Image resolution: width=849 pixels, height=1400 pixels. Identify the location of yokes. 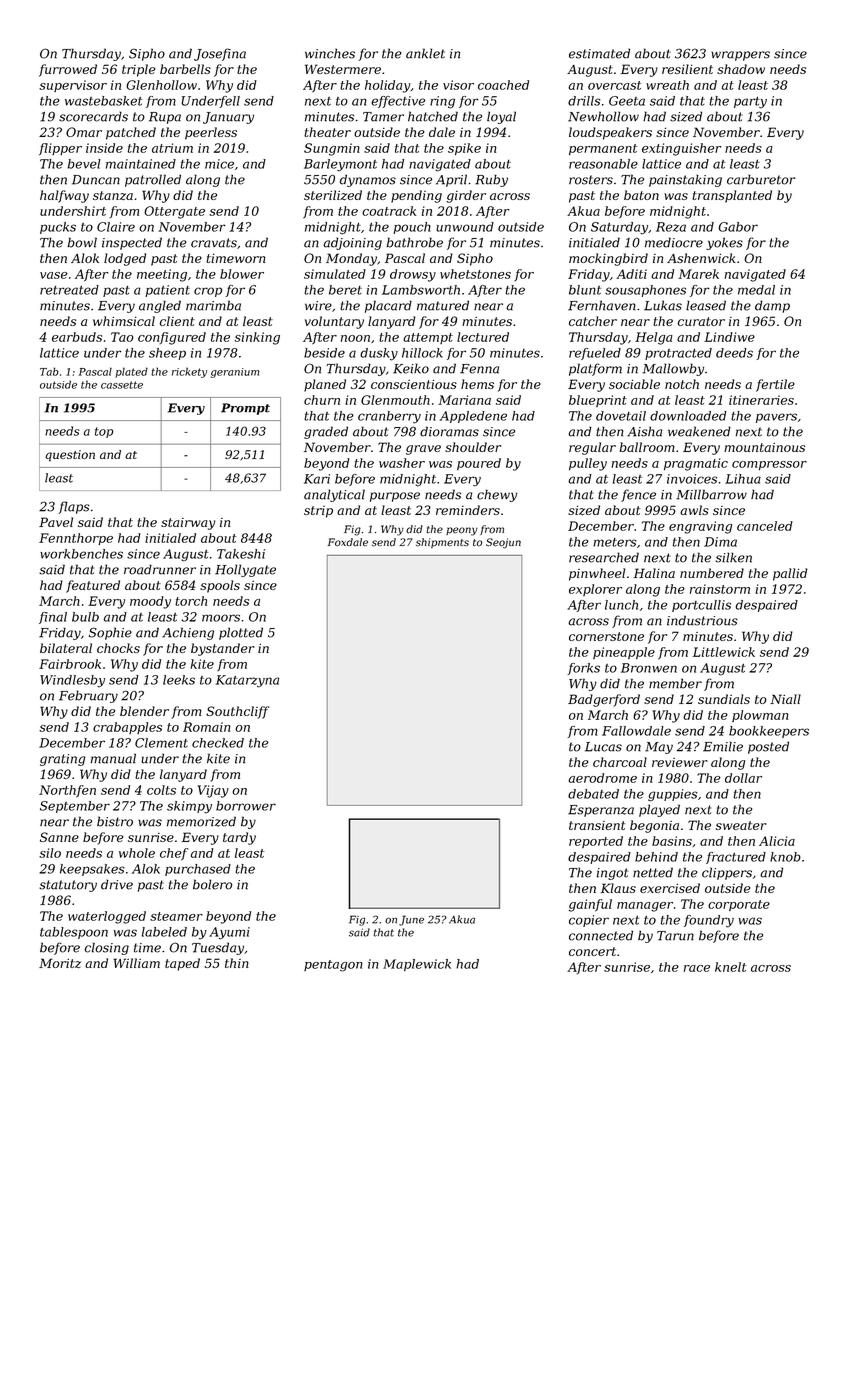
(724, 243).
